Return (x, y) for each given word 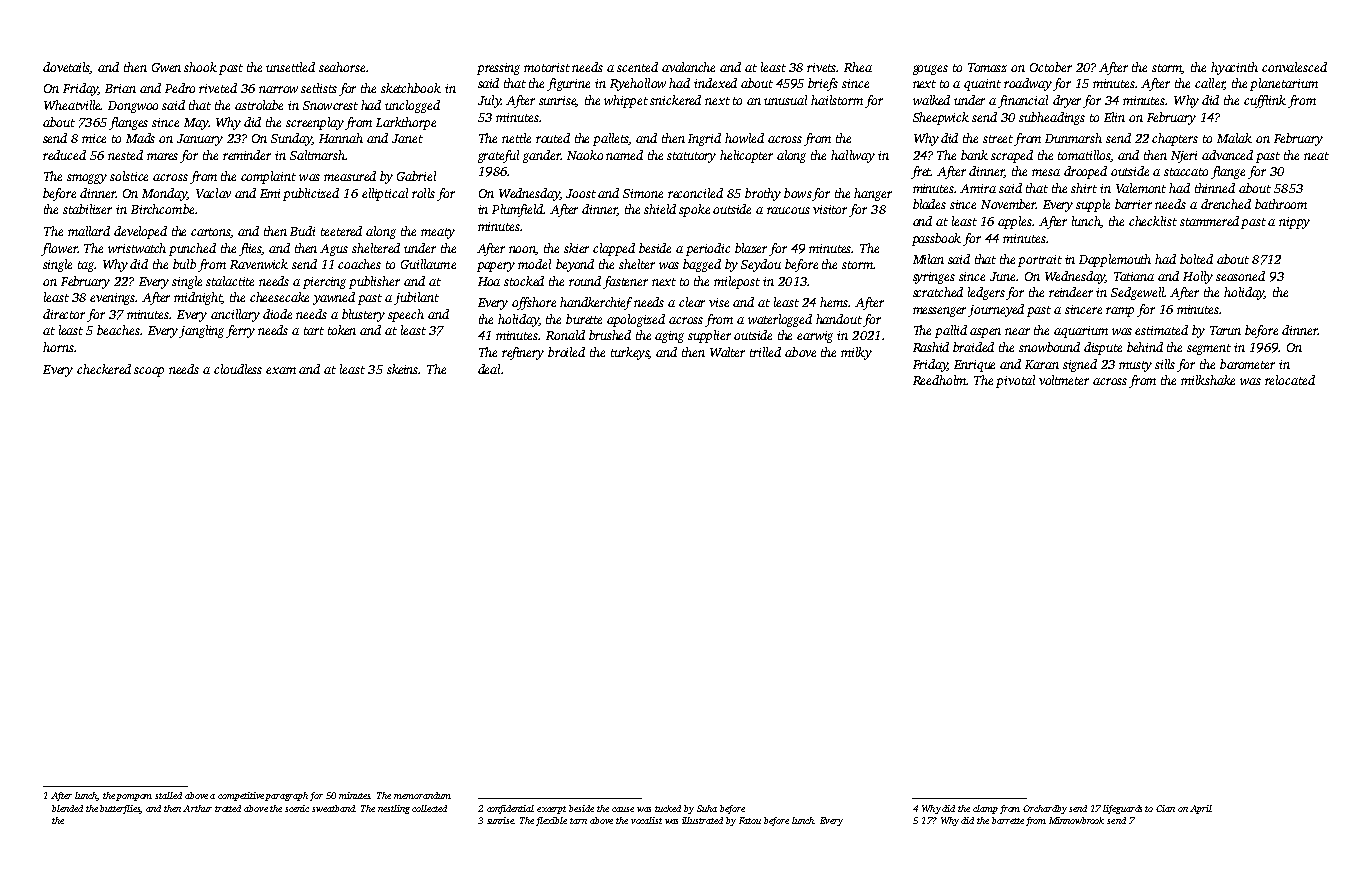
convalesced (1294, 67)
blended (67, 808)
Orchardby (1045, 809)
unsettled (290, 67)
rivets (821, 67)
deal (489, 369)
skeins (403, 369)
